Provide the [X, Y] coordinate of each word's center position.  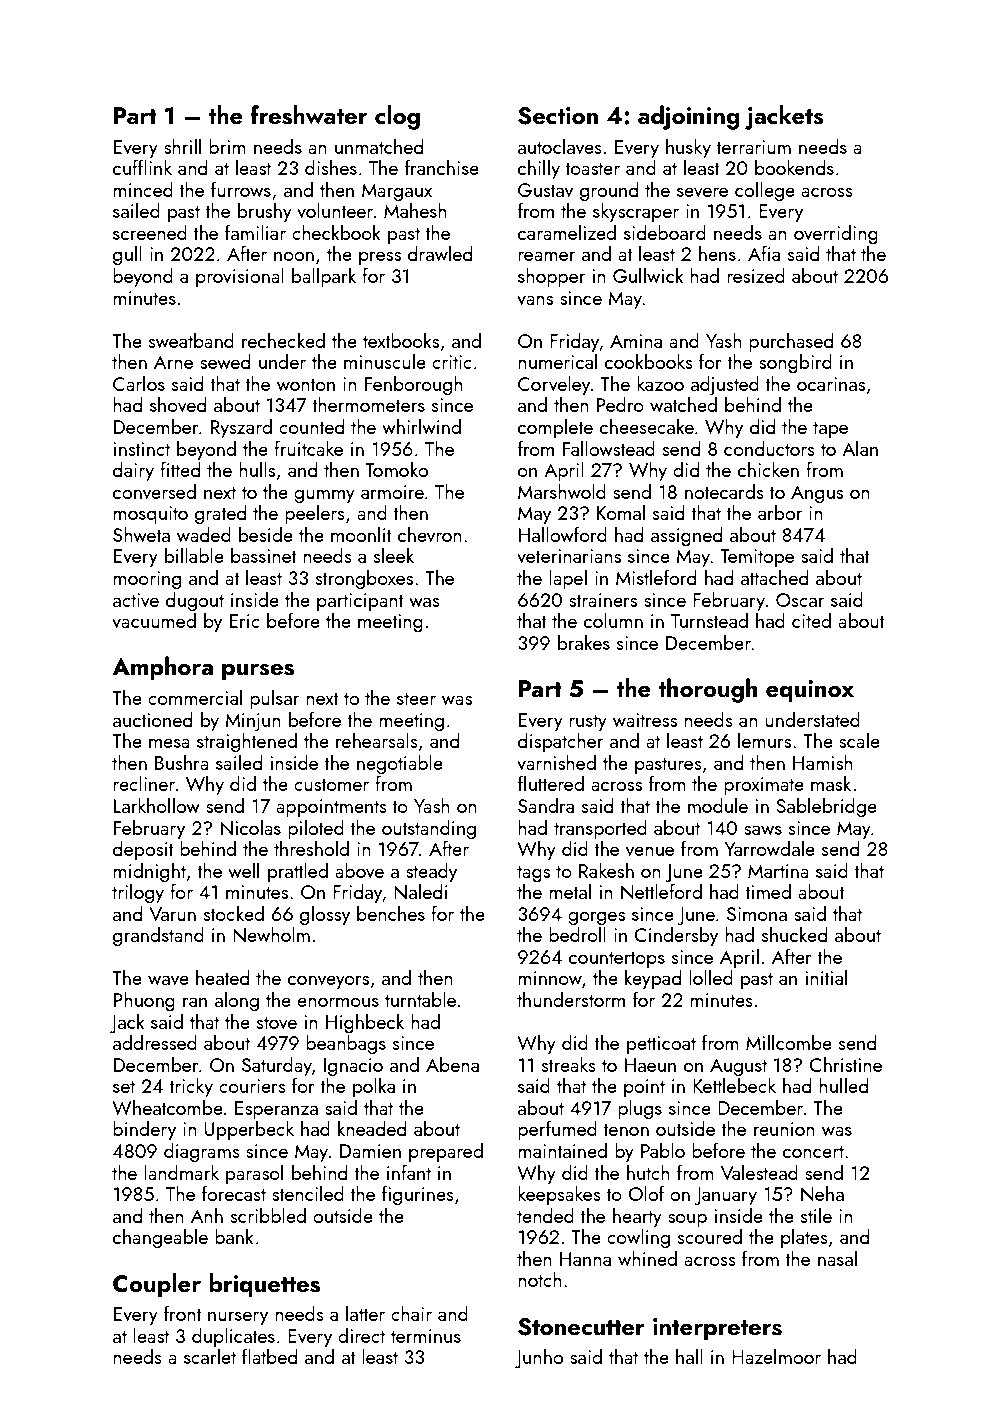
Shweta [141, 534]
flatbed [269, 1356]
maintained [562, 1150]
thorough [707, 690]
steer [416, 698]
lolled [711, 977]
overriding [836, 235]
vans [535, 300]
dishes [331, 167]
